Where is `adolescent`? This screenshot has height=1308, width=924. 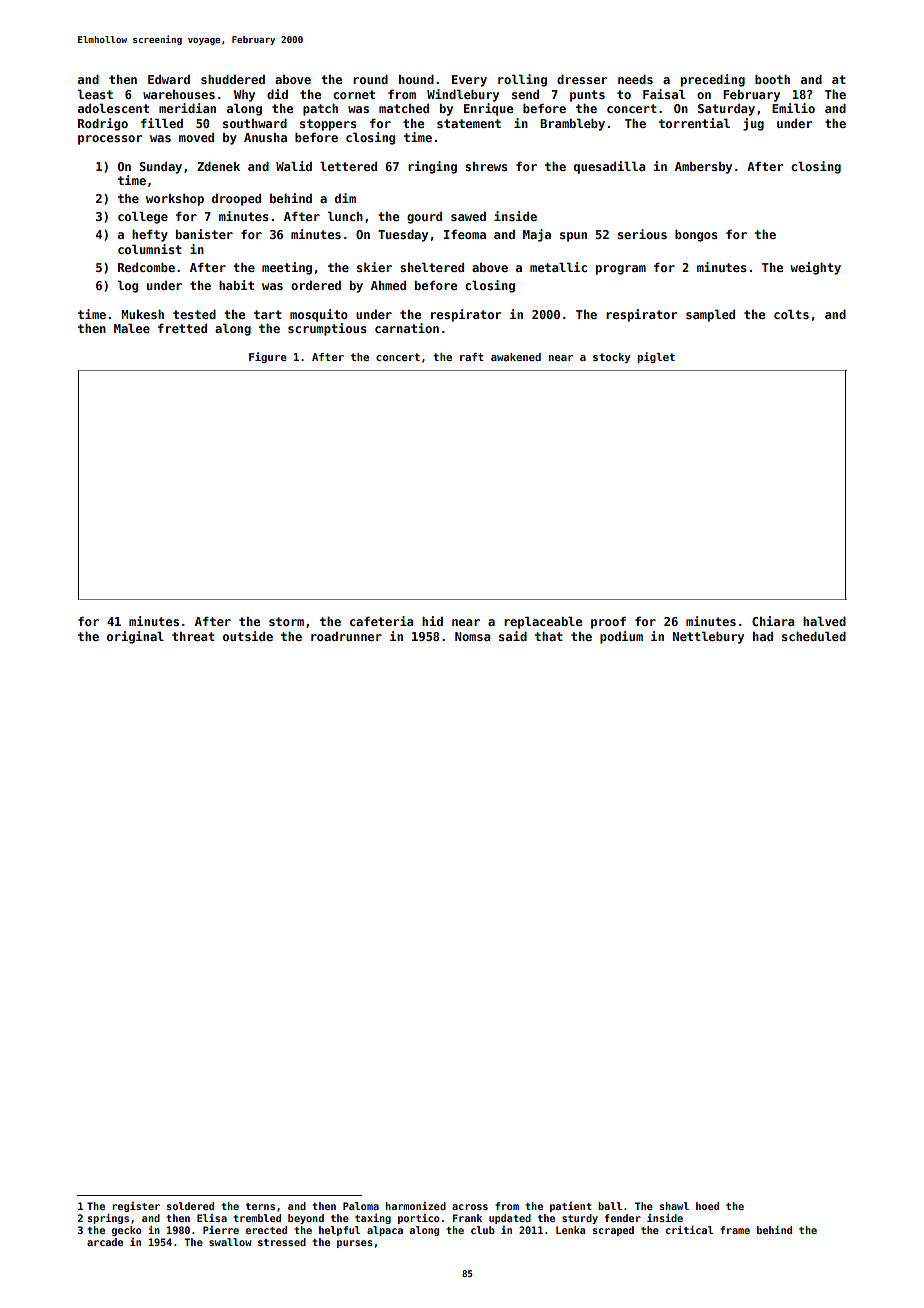 adolescent is located at coordinates (113, 108).
